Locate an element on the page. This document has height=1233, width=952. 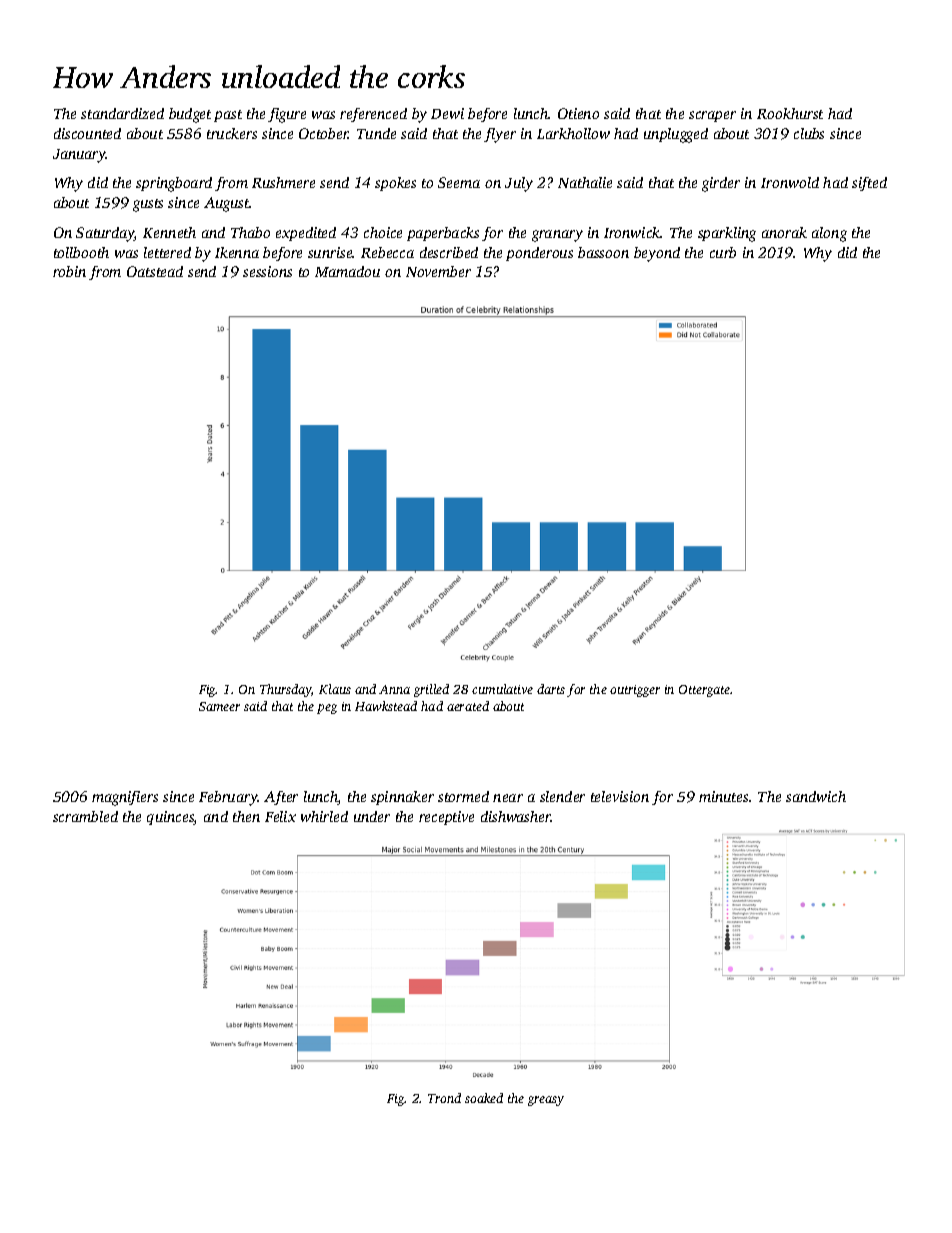
under is located at coordinates (372, 816).
